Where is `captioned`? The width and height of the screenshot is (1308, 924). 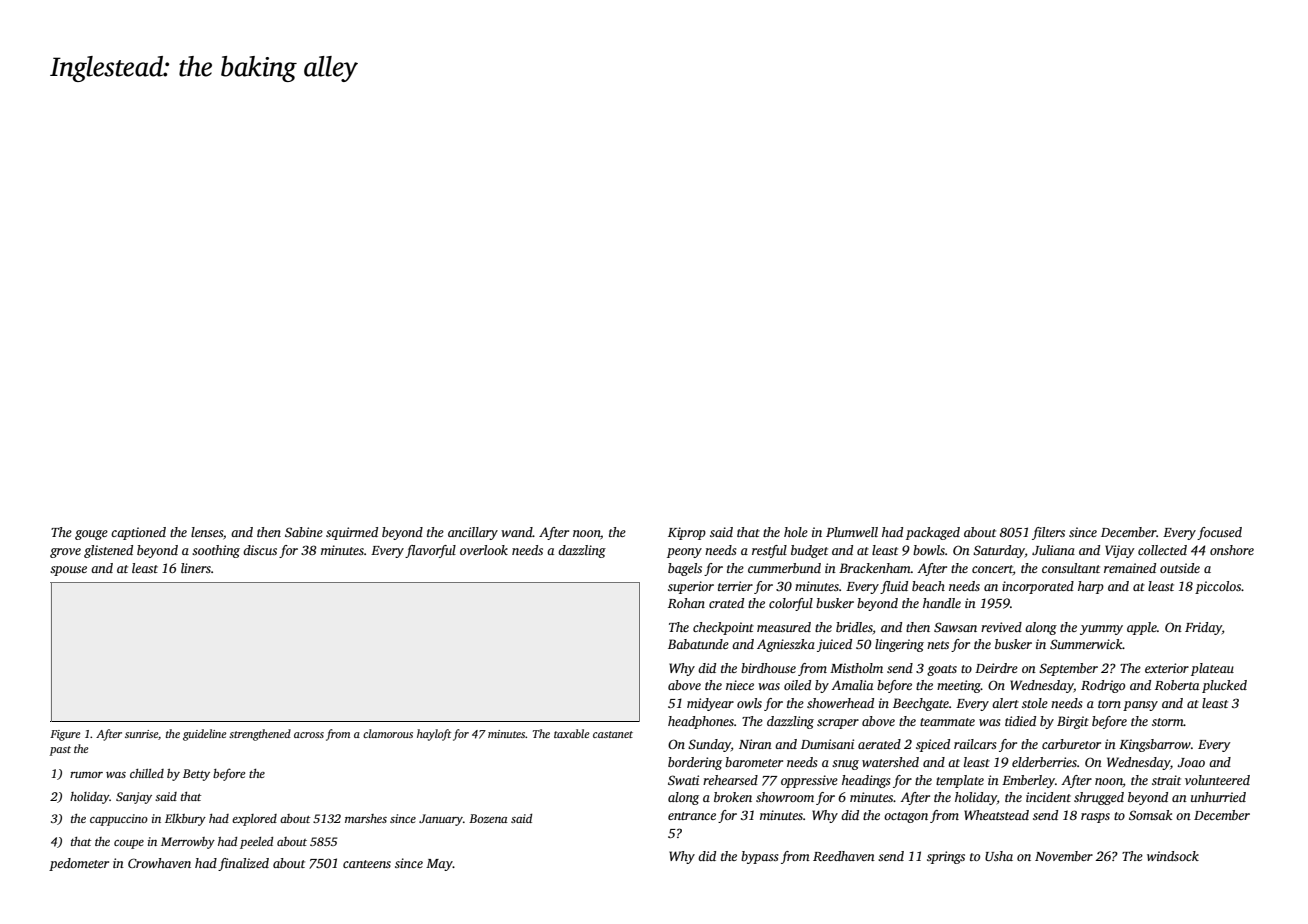
captioned is located at coordinates (138, 533).
